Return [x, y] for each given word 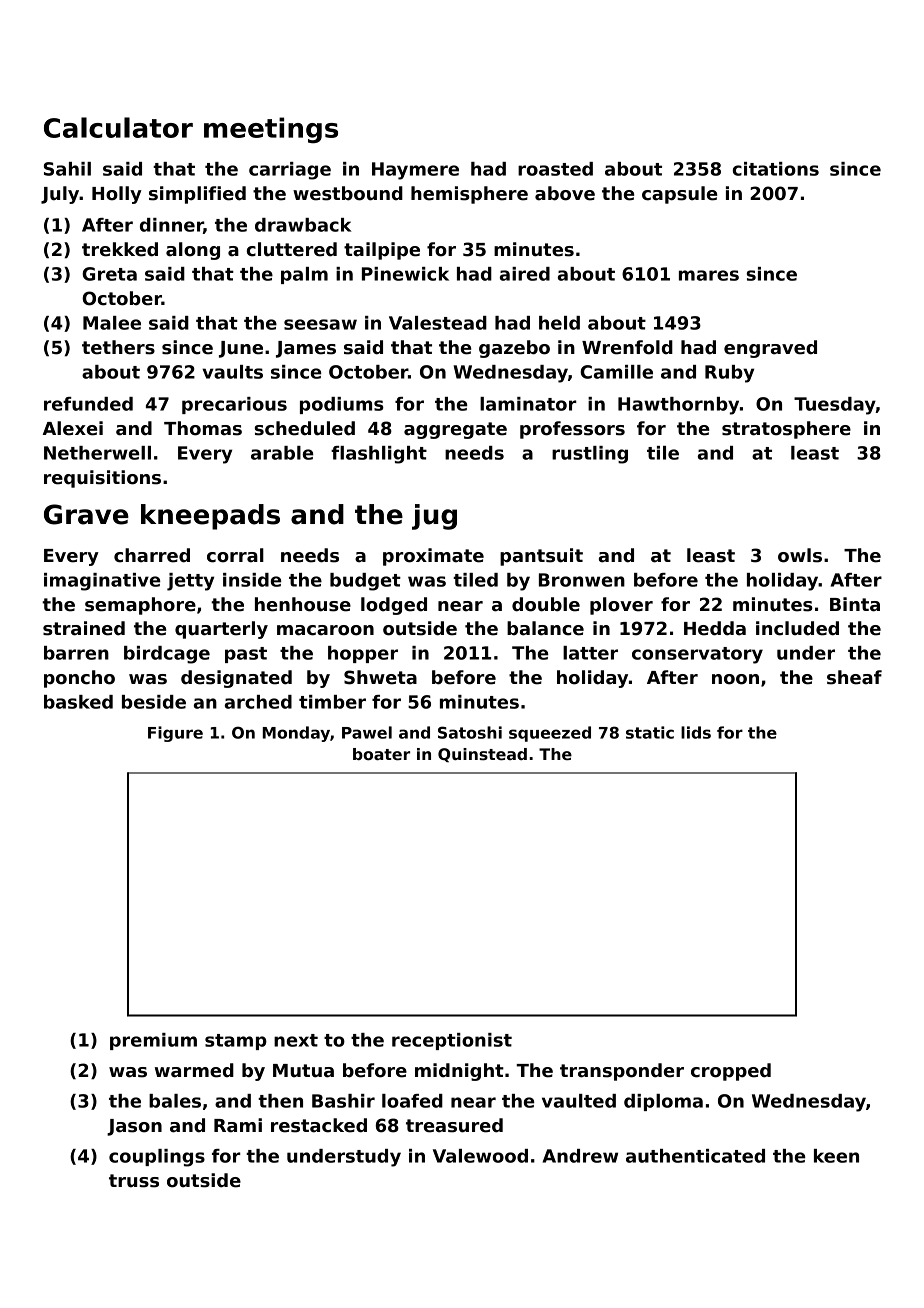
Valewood [480, 1156]
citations [776, 169]
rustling [590, 455]
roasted [555, 169]
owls [800, 555]
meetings [271, 130]
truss [134, 1181]
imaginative [102, 582]
